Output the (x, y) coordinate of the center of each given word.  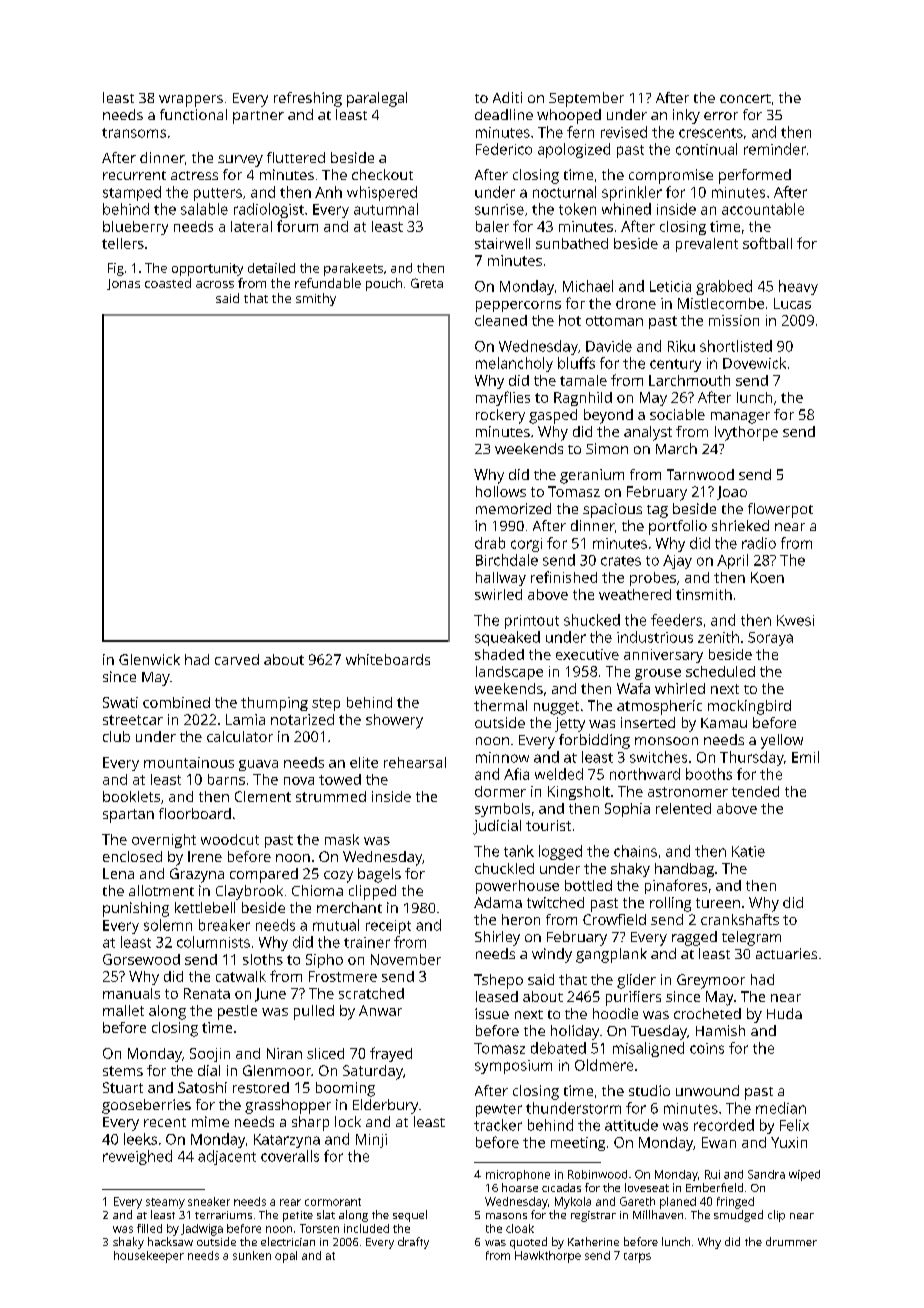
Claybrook (249, 892)
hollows (501, 491)
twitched (555, 902)
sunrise (499, 209)
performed (755, 176)
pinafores (676, 886)
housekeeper (149, 1257)
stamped (132, 193)
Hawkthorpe (548, 1257)
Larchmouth (689, 380)
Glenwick (149, 659)
